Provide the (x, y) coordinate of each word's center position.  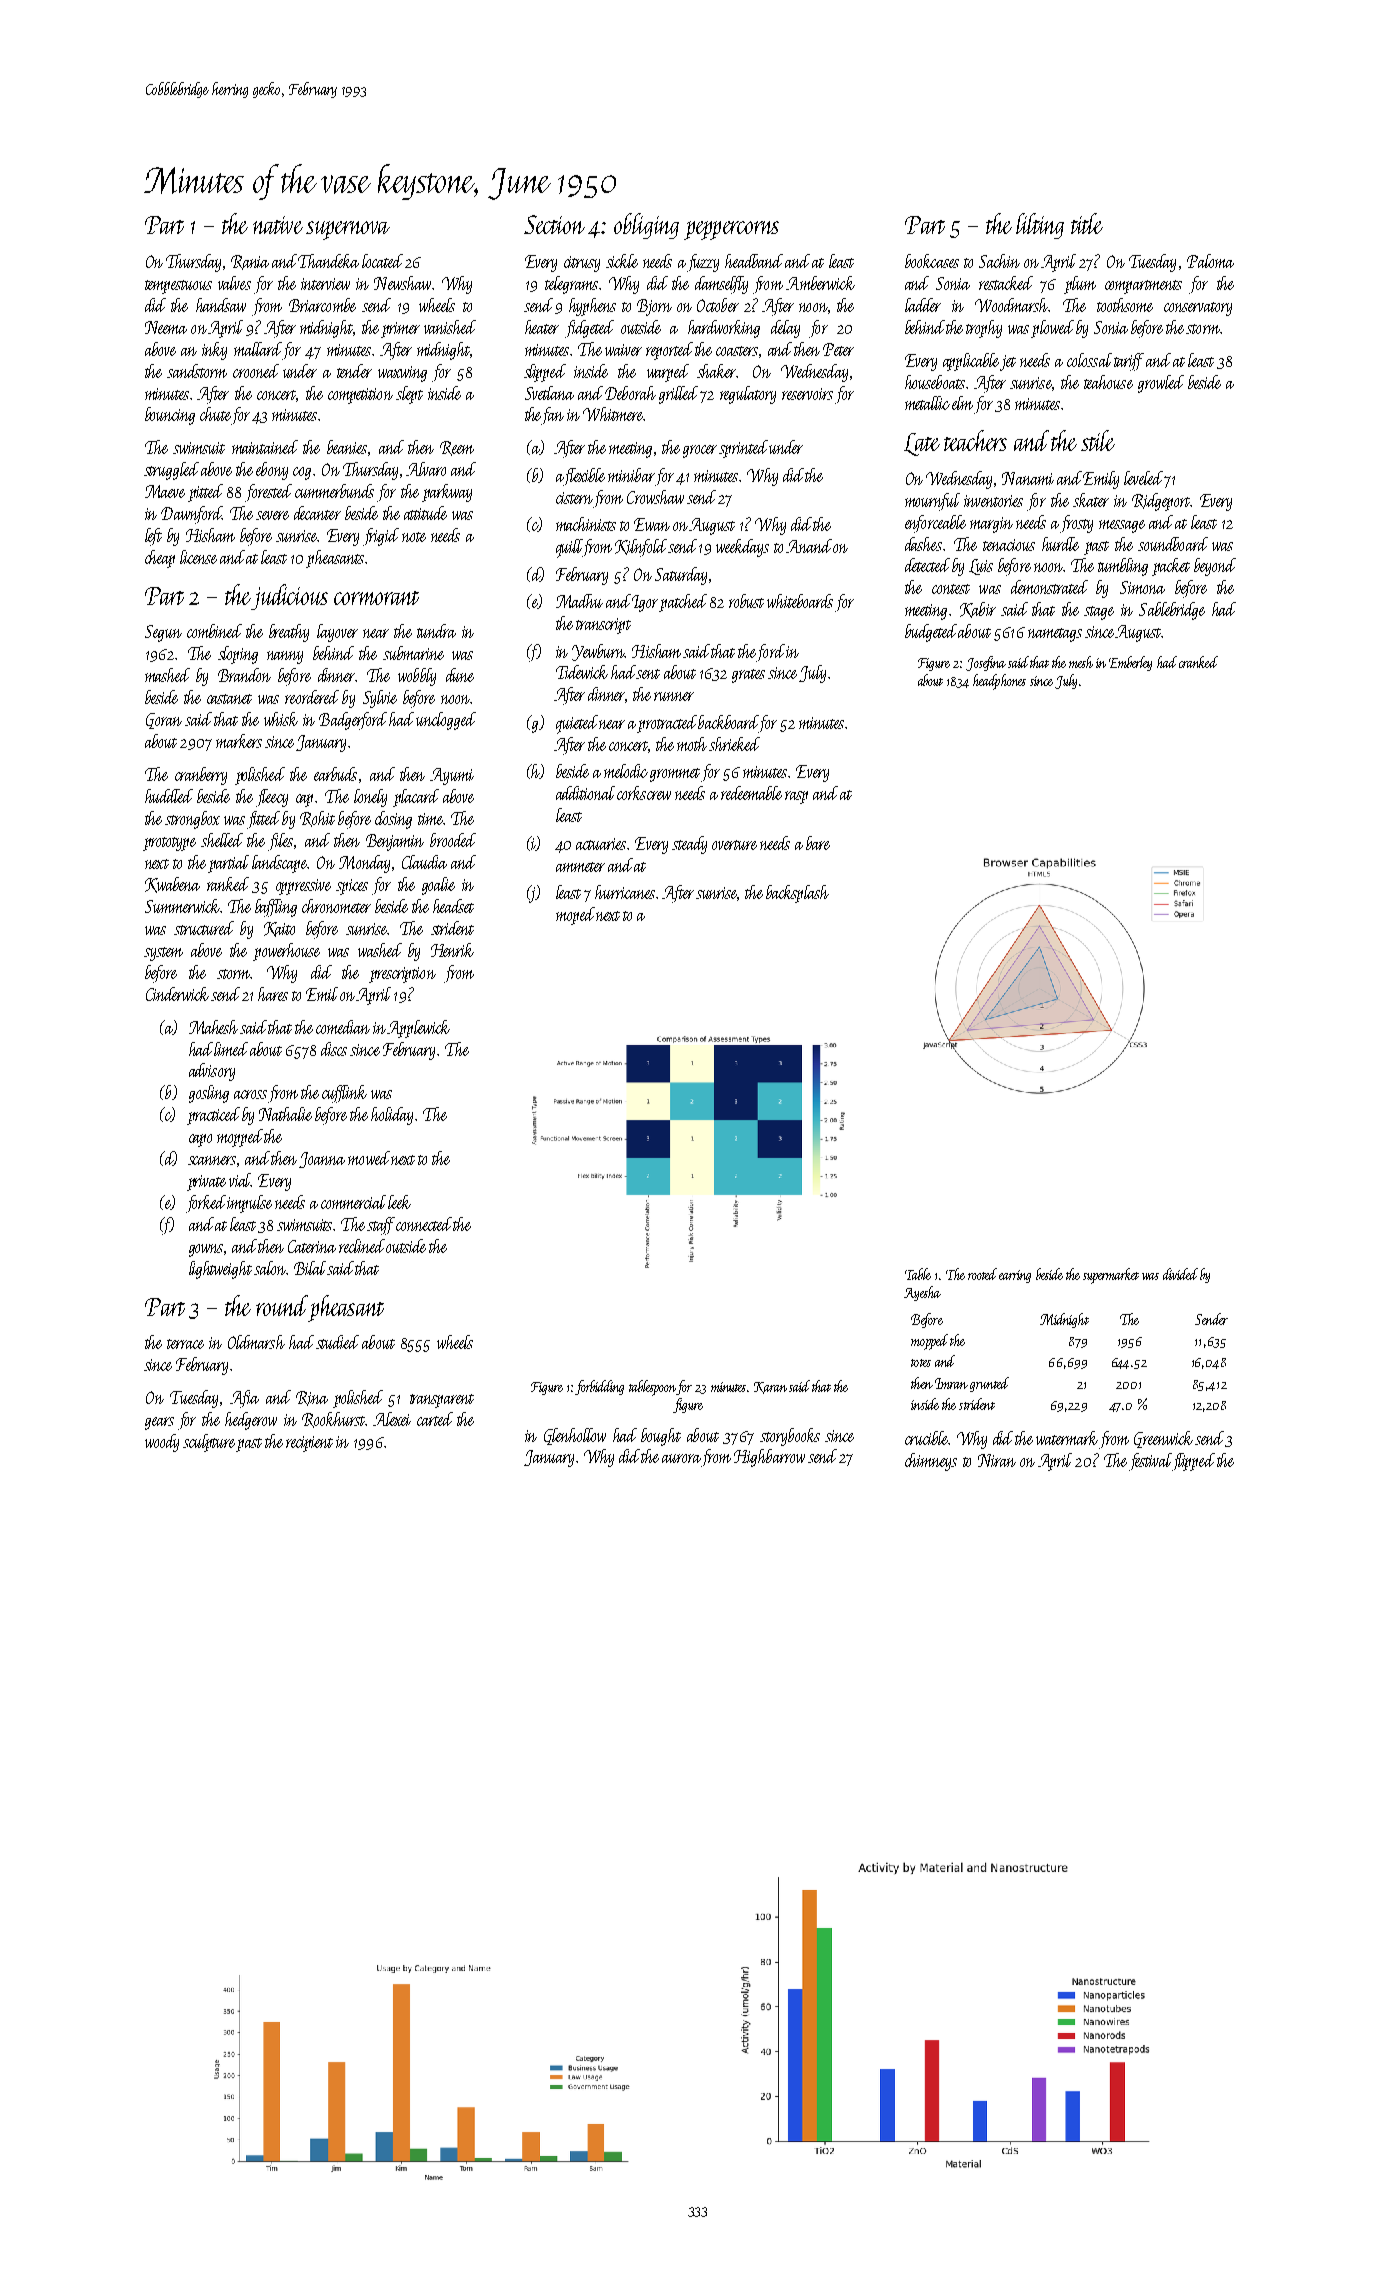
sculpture (210, 1443)
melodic (626, 771)
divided (1180, 1274)
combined (214, 631)
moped (575, 916)
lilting (1040, 226)
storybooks (790, 1437)
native (278, 225)
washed (380, 950)
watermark (1067, 1438)
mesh (1081, 662)
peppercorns (731, 230)
